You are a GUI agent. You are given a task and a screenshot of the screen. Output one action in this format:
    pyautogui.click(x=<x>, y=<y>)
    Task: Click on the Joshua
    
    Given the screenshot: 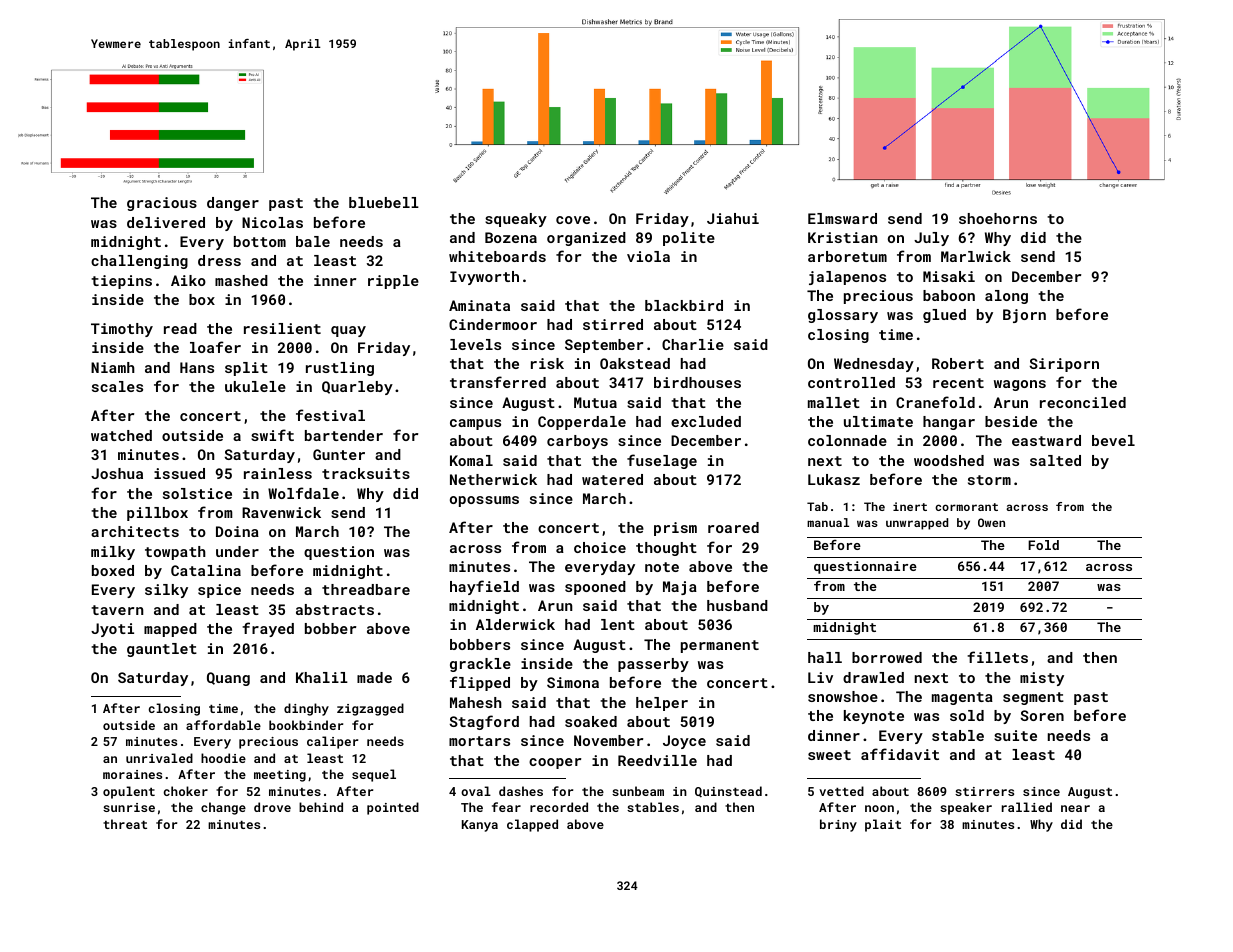 What is the action you would take?
    pyautogui.click(x=117, y=473)
